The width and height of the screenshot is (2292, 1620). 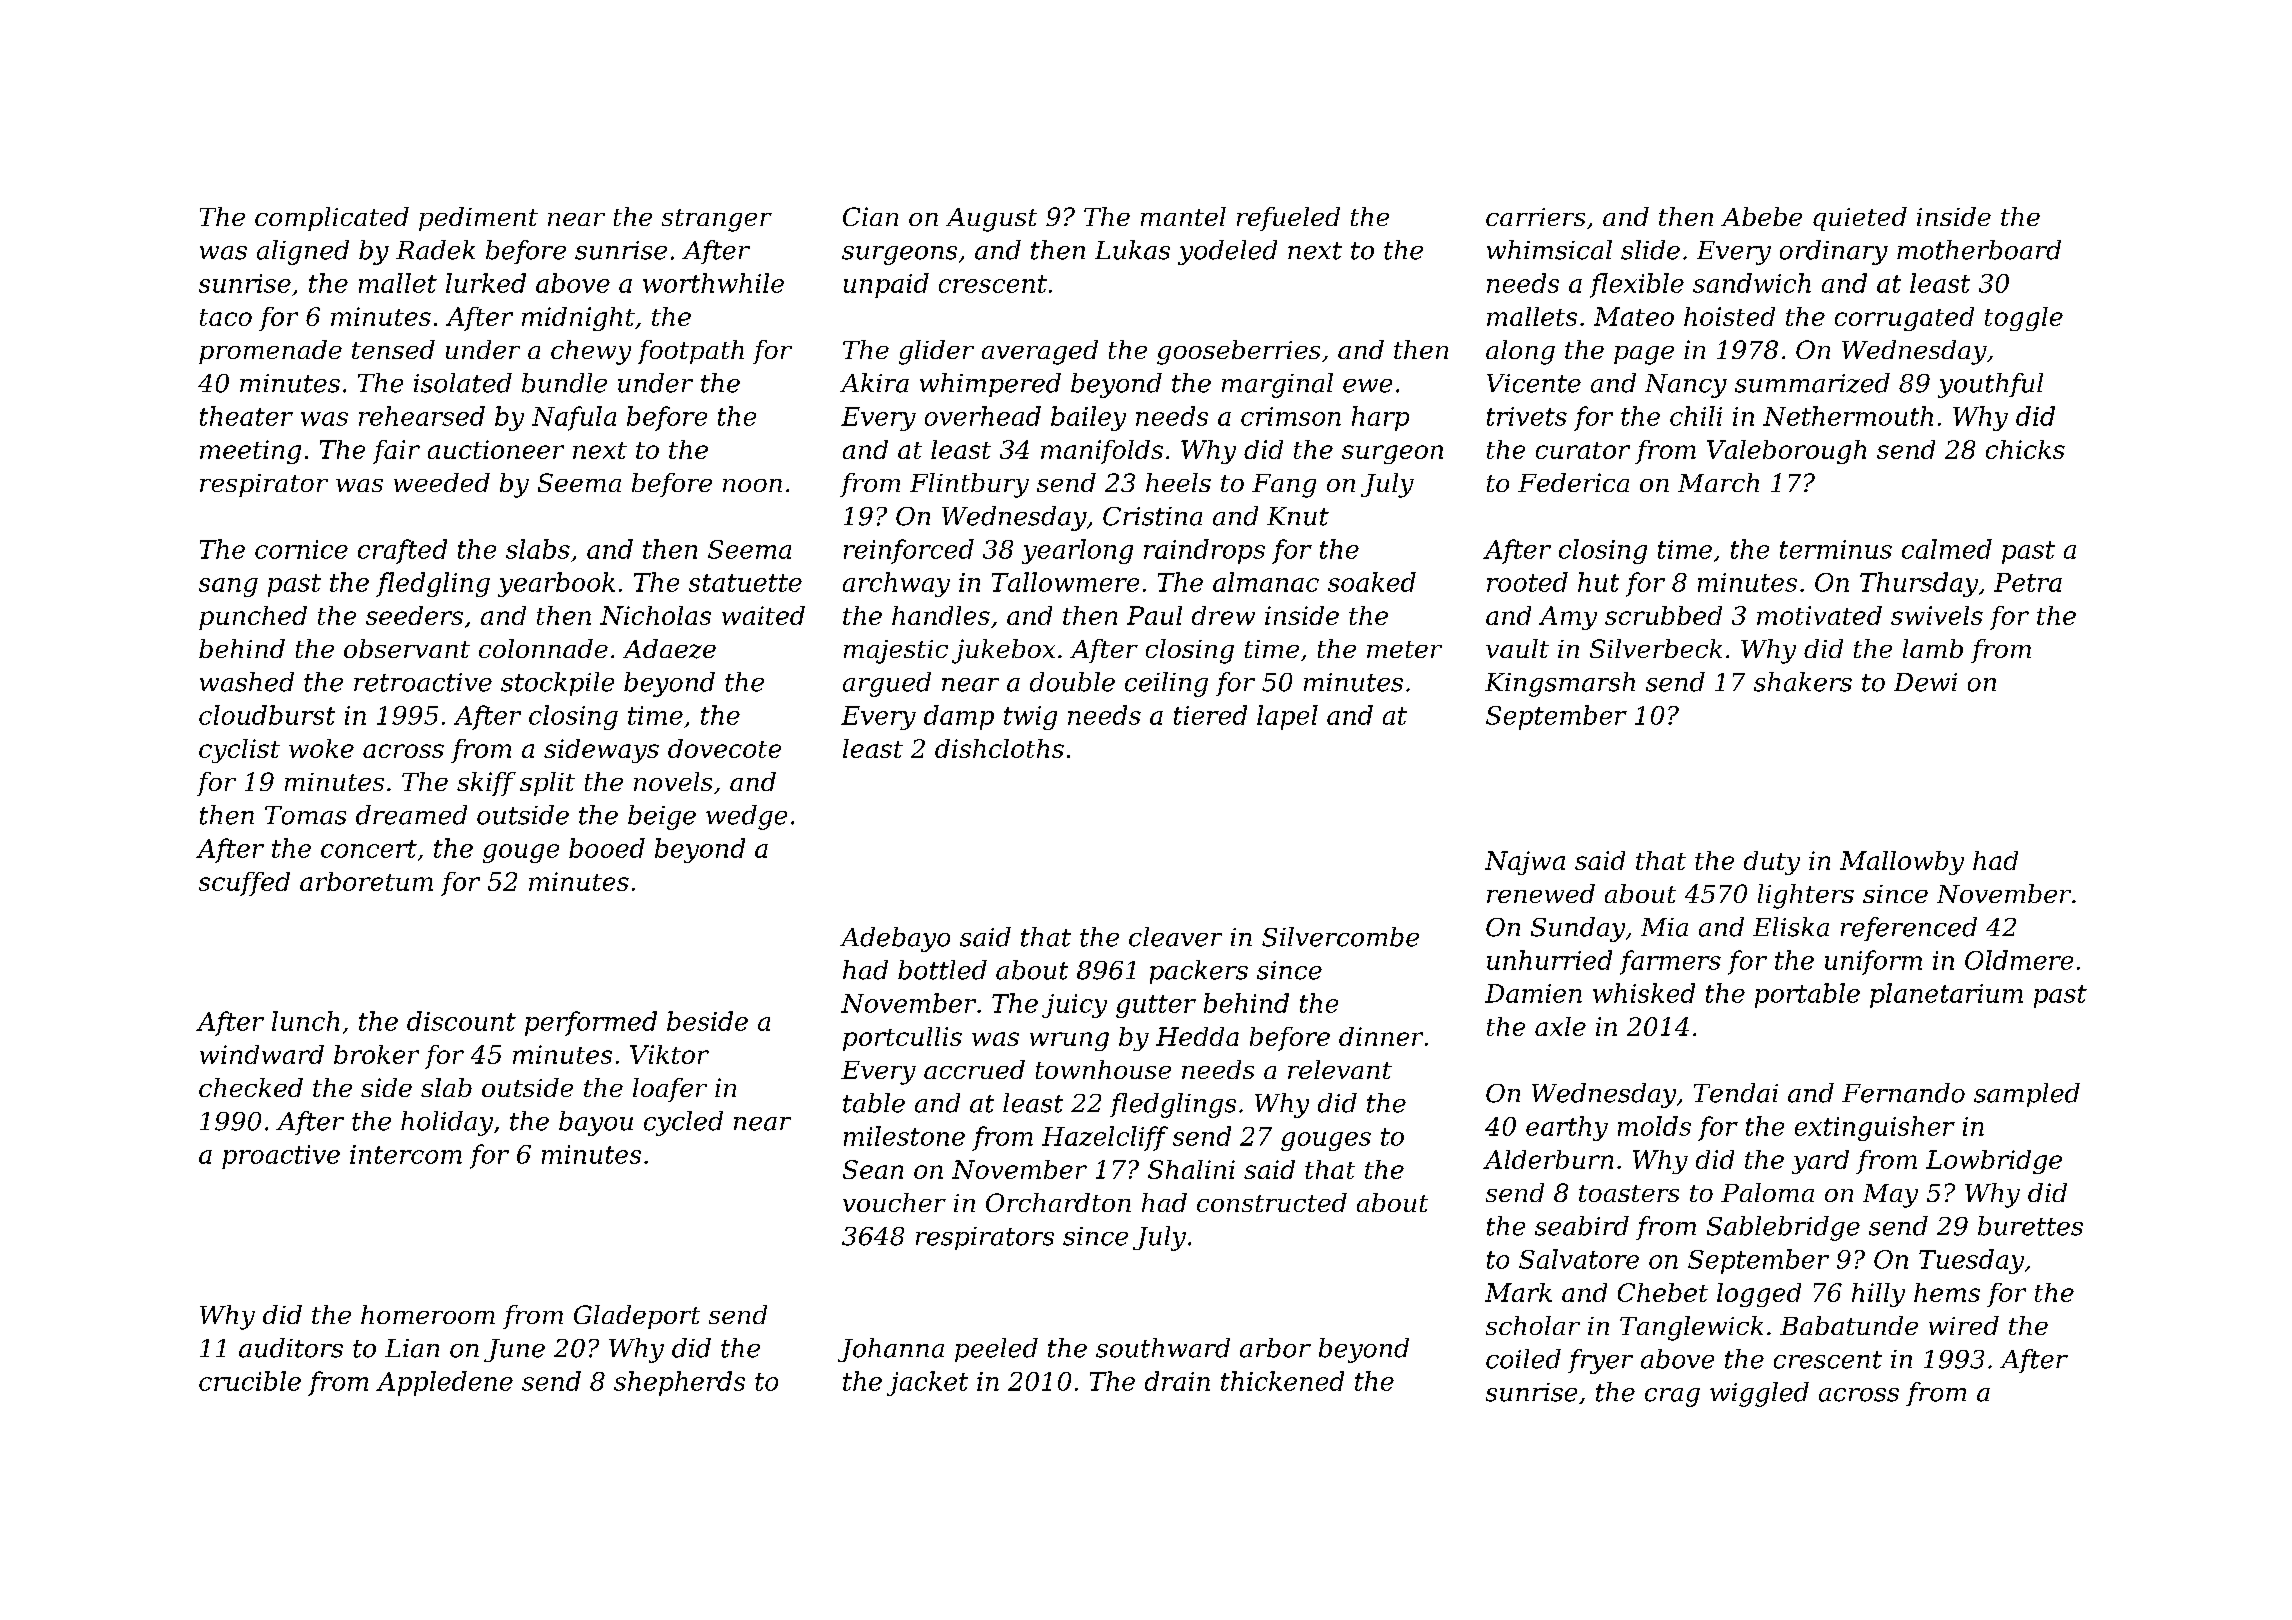 What do you see at coordinates (1163, 1348) in the screenshot?
I see `southward` at bounding box center [1163, 1348].
